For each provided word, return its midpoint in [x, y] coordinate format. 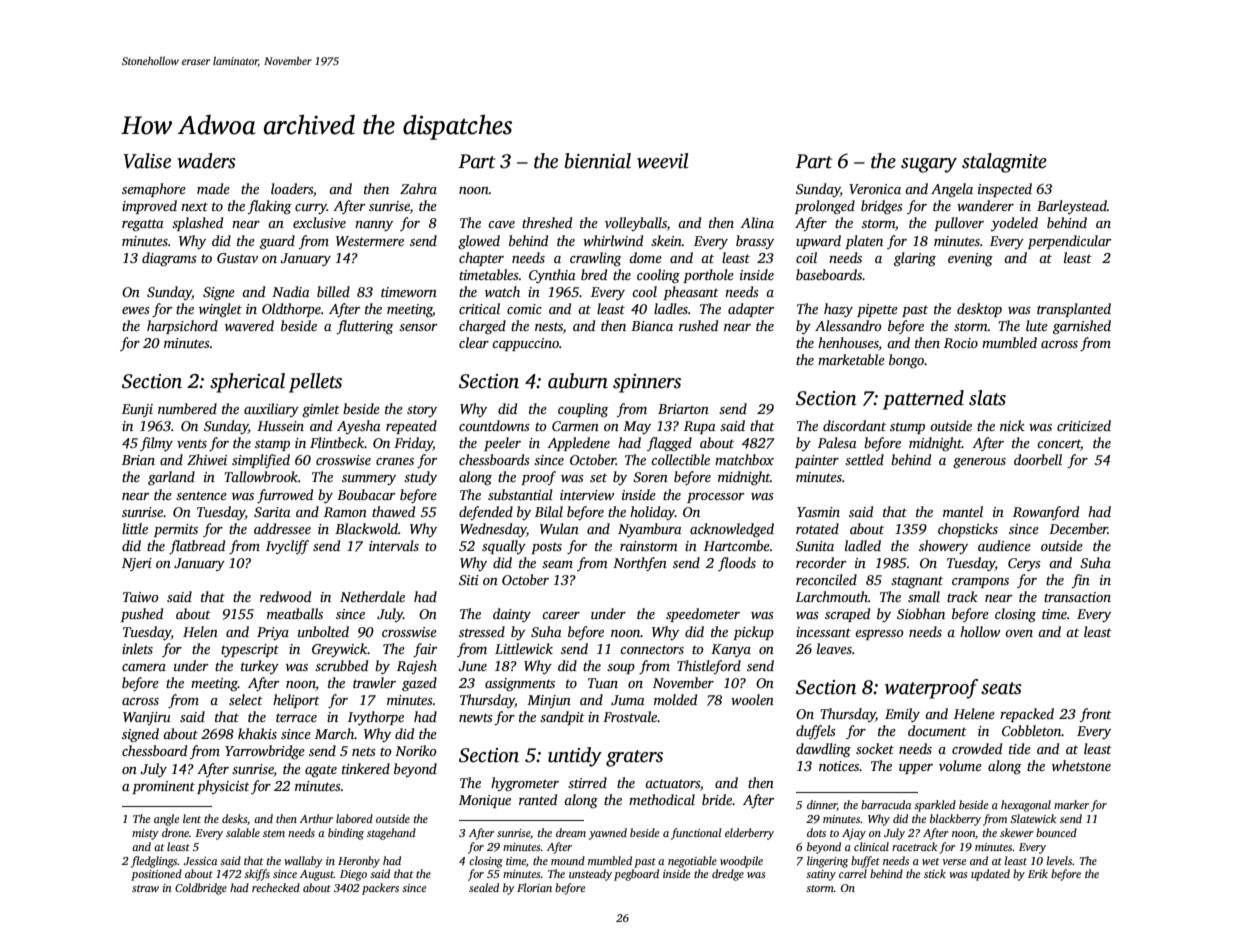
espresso [879, 635]
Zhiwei [207, 459]
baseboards [829, 274]
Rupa [700, 427]
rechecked [276, 887]
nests [549, 326]
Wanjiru [147, 718]
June [472, 666]
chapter [481, 259]
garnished [1082, 327]
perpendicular [1069, 242]
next [194, 206]
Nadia [291, 291]
